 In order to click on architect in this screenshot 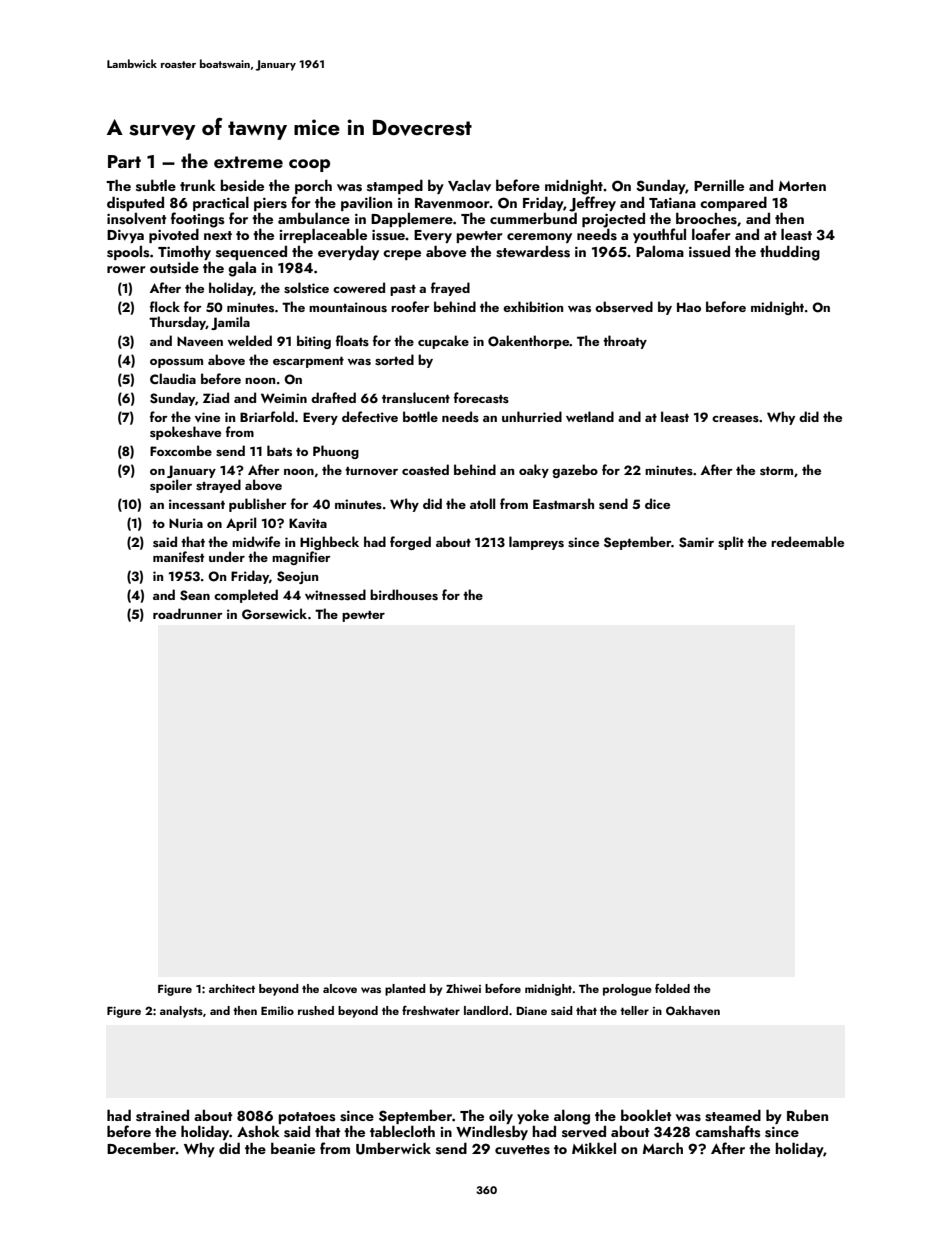, I will do `click(232, 988)`.
